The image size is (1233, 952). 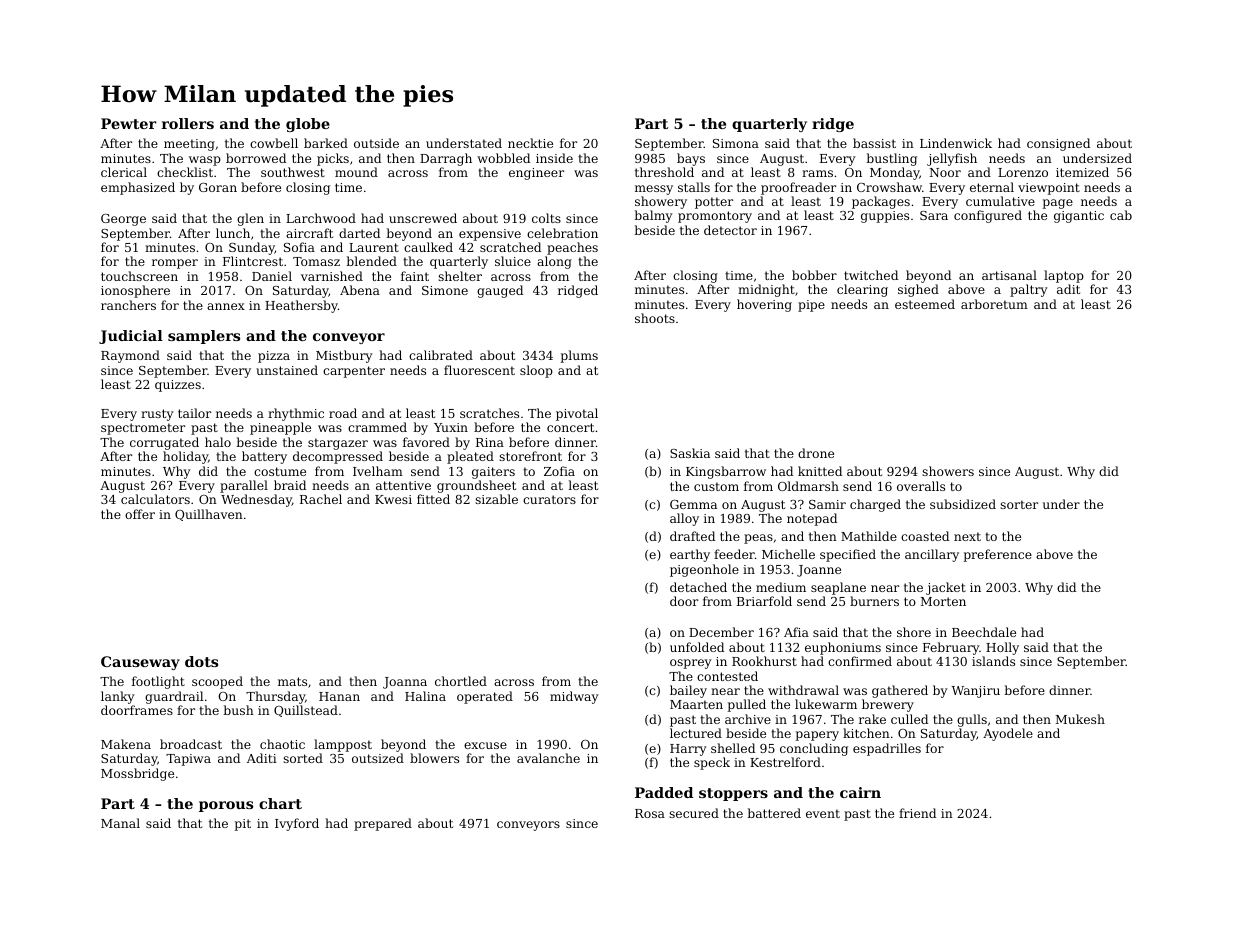 I want to click on Lindenwick, so click(x=956, y=143).
